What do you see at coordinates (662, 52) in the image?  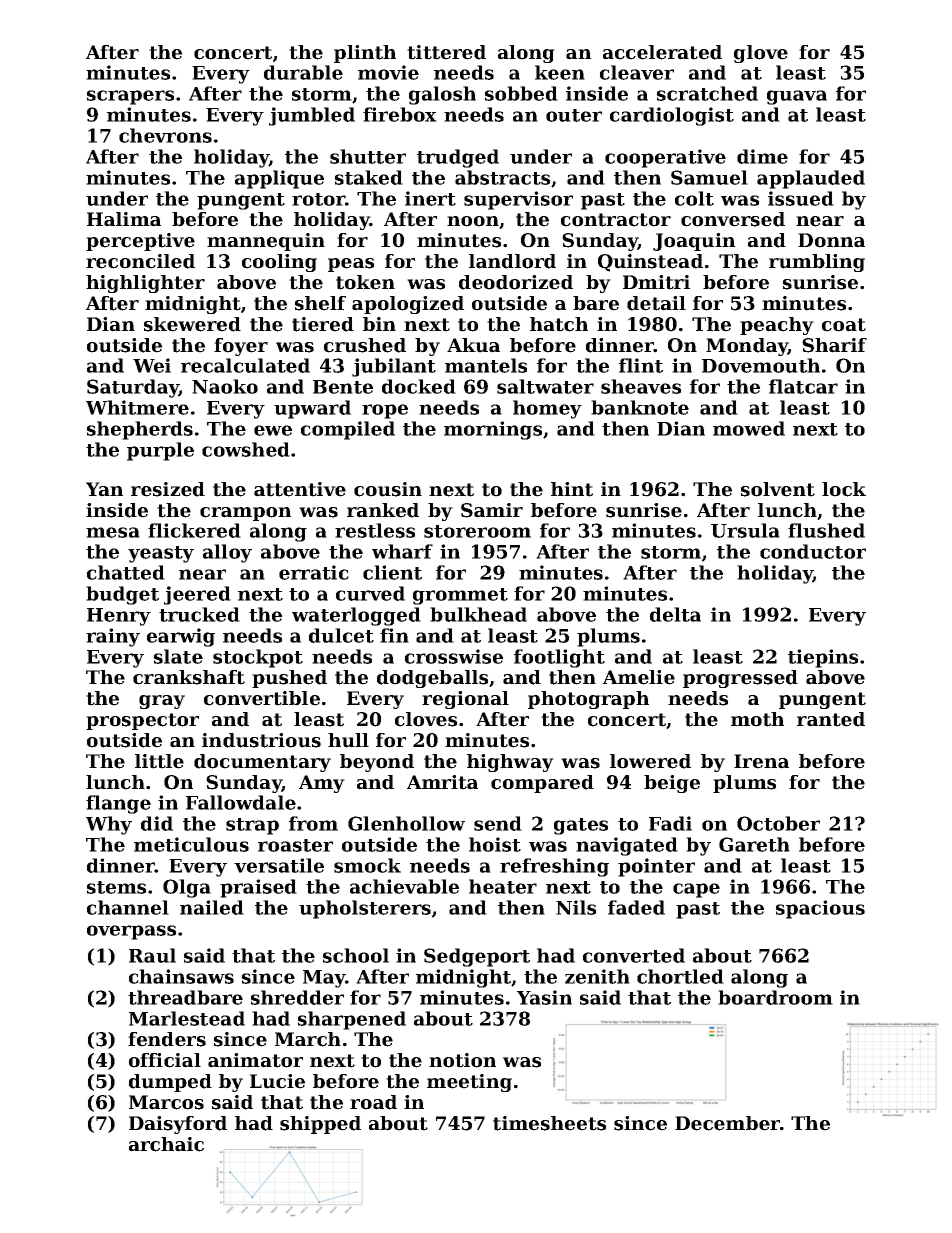 I see `accelerated` at bounding box center [662, 52].
